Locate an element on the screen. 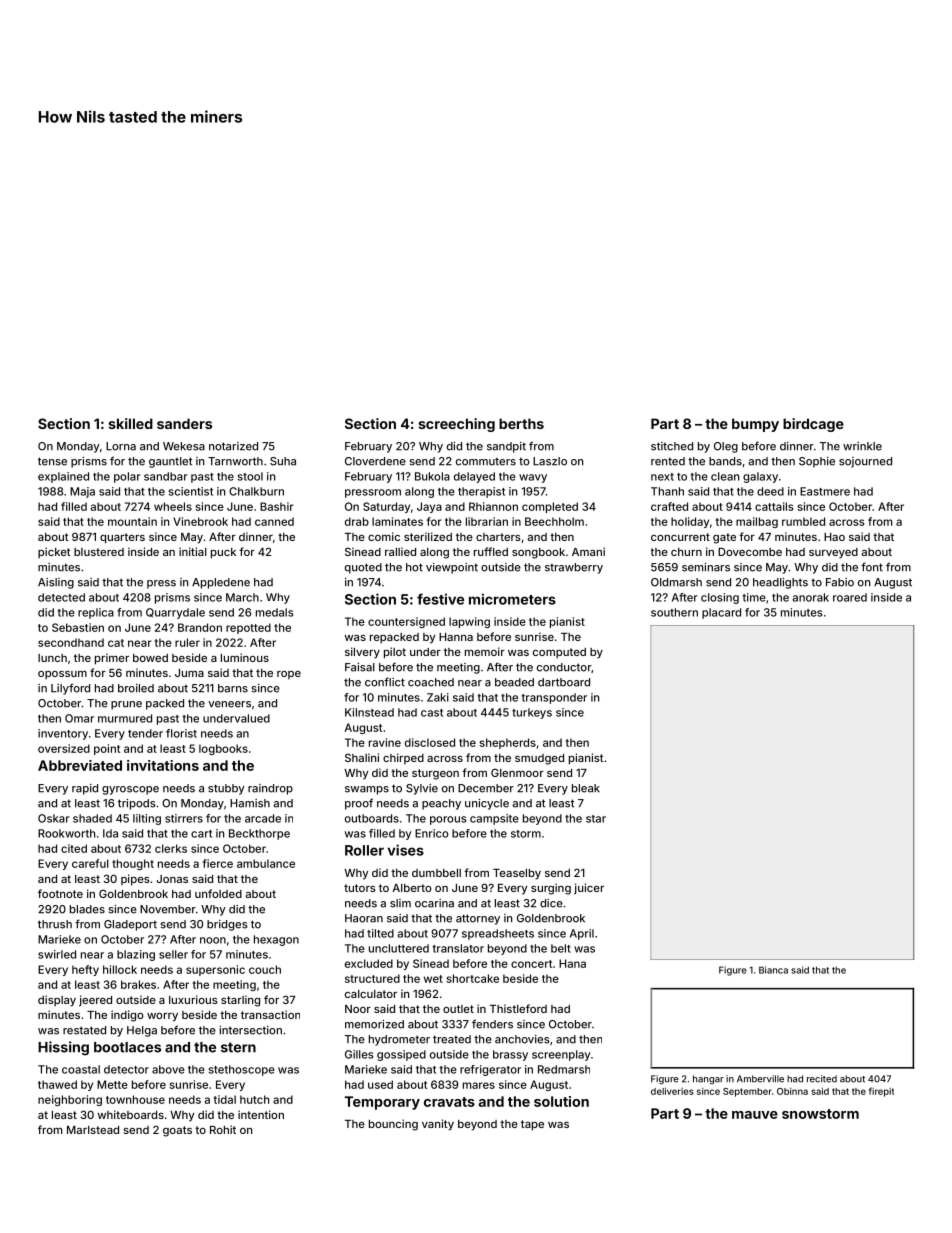  bootlaces is located at coordinates (127, 1047).
